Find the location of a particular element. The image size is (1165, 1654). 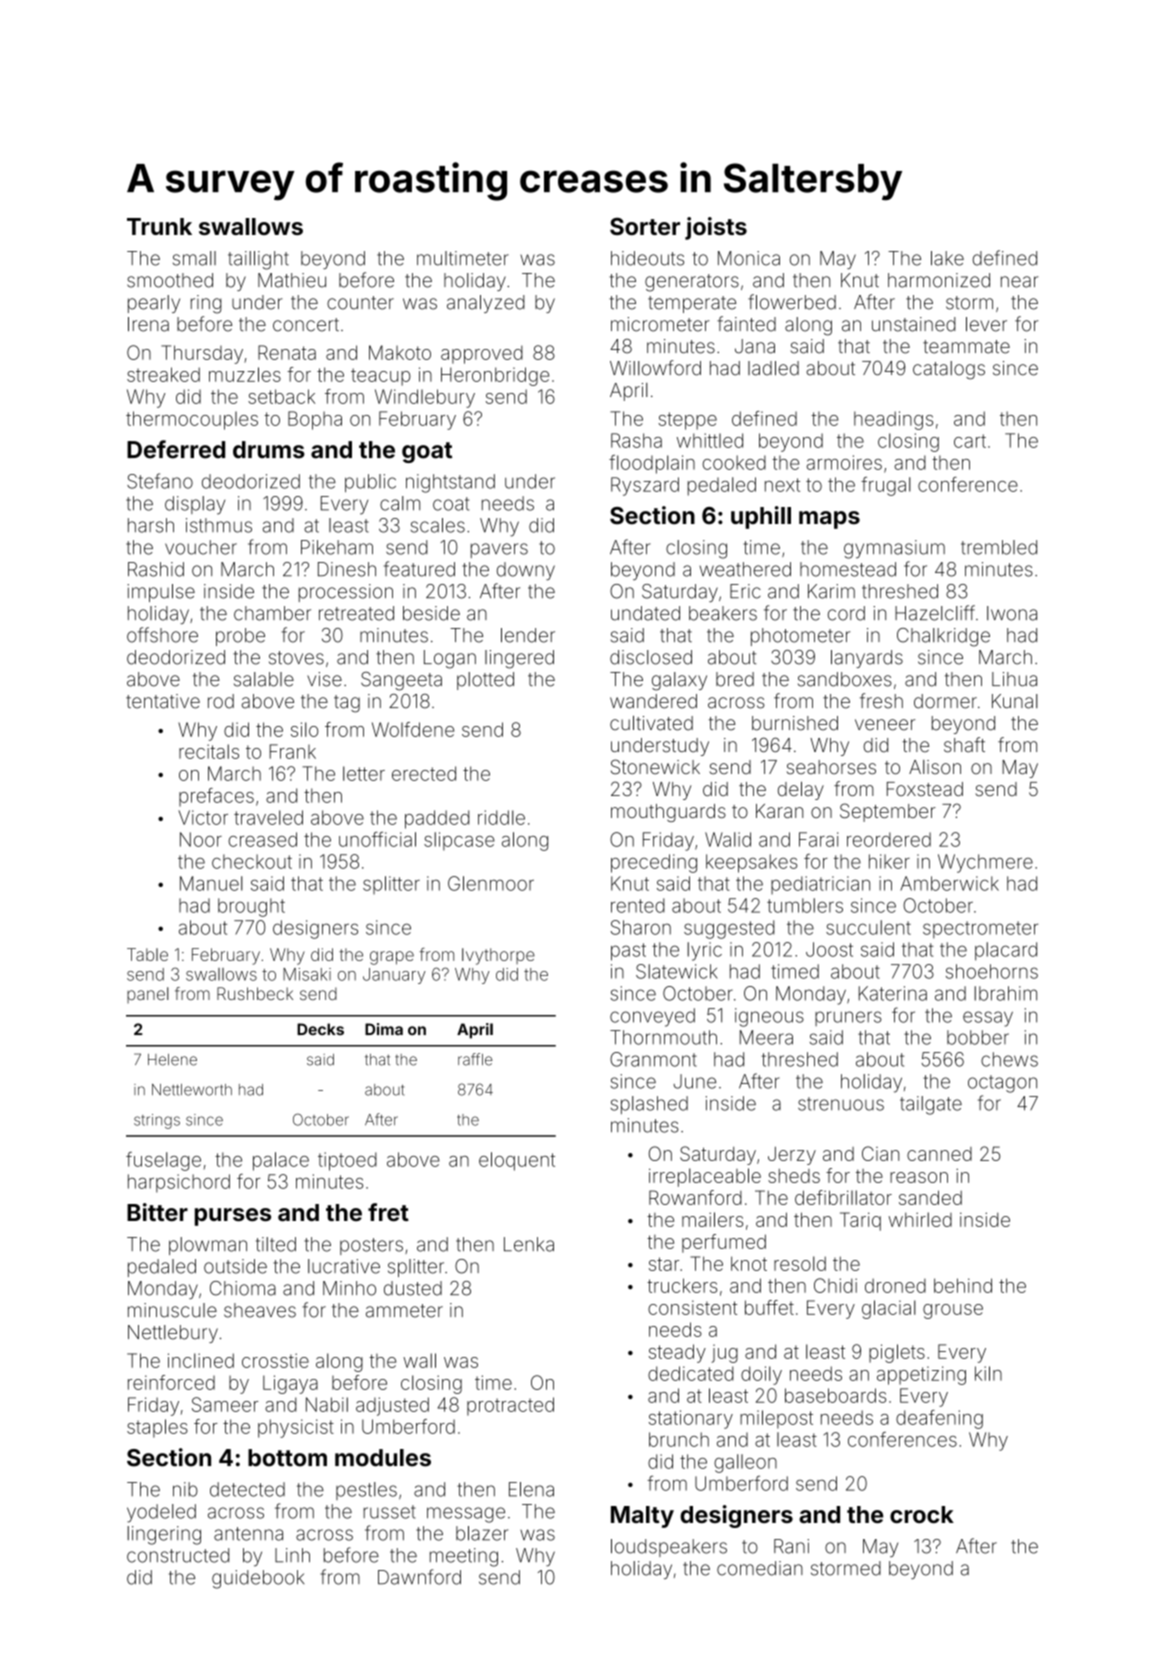

crock is located at coordinates (922, 1514).
